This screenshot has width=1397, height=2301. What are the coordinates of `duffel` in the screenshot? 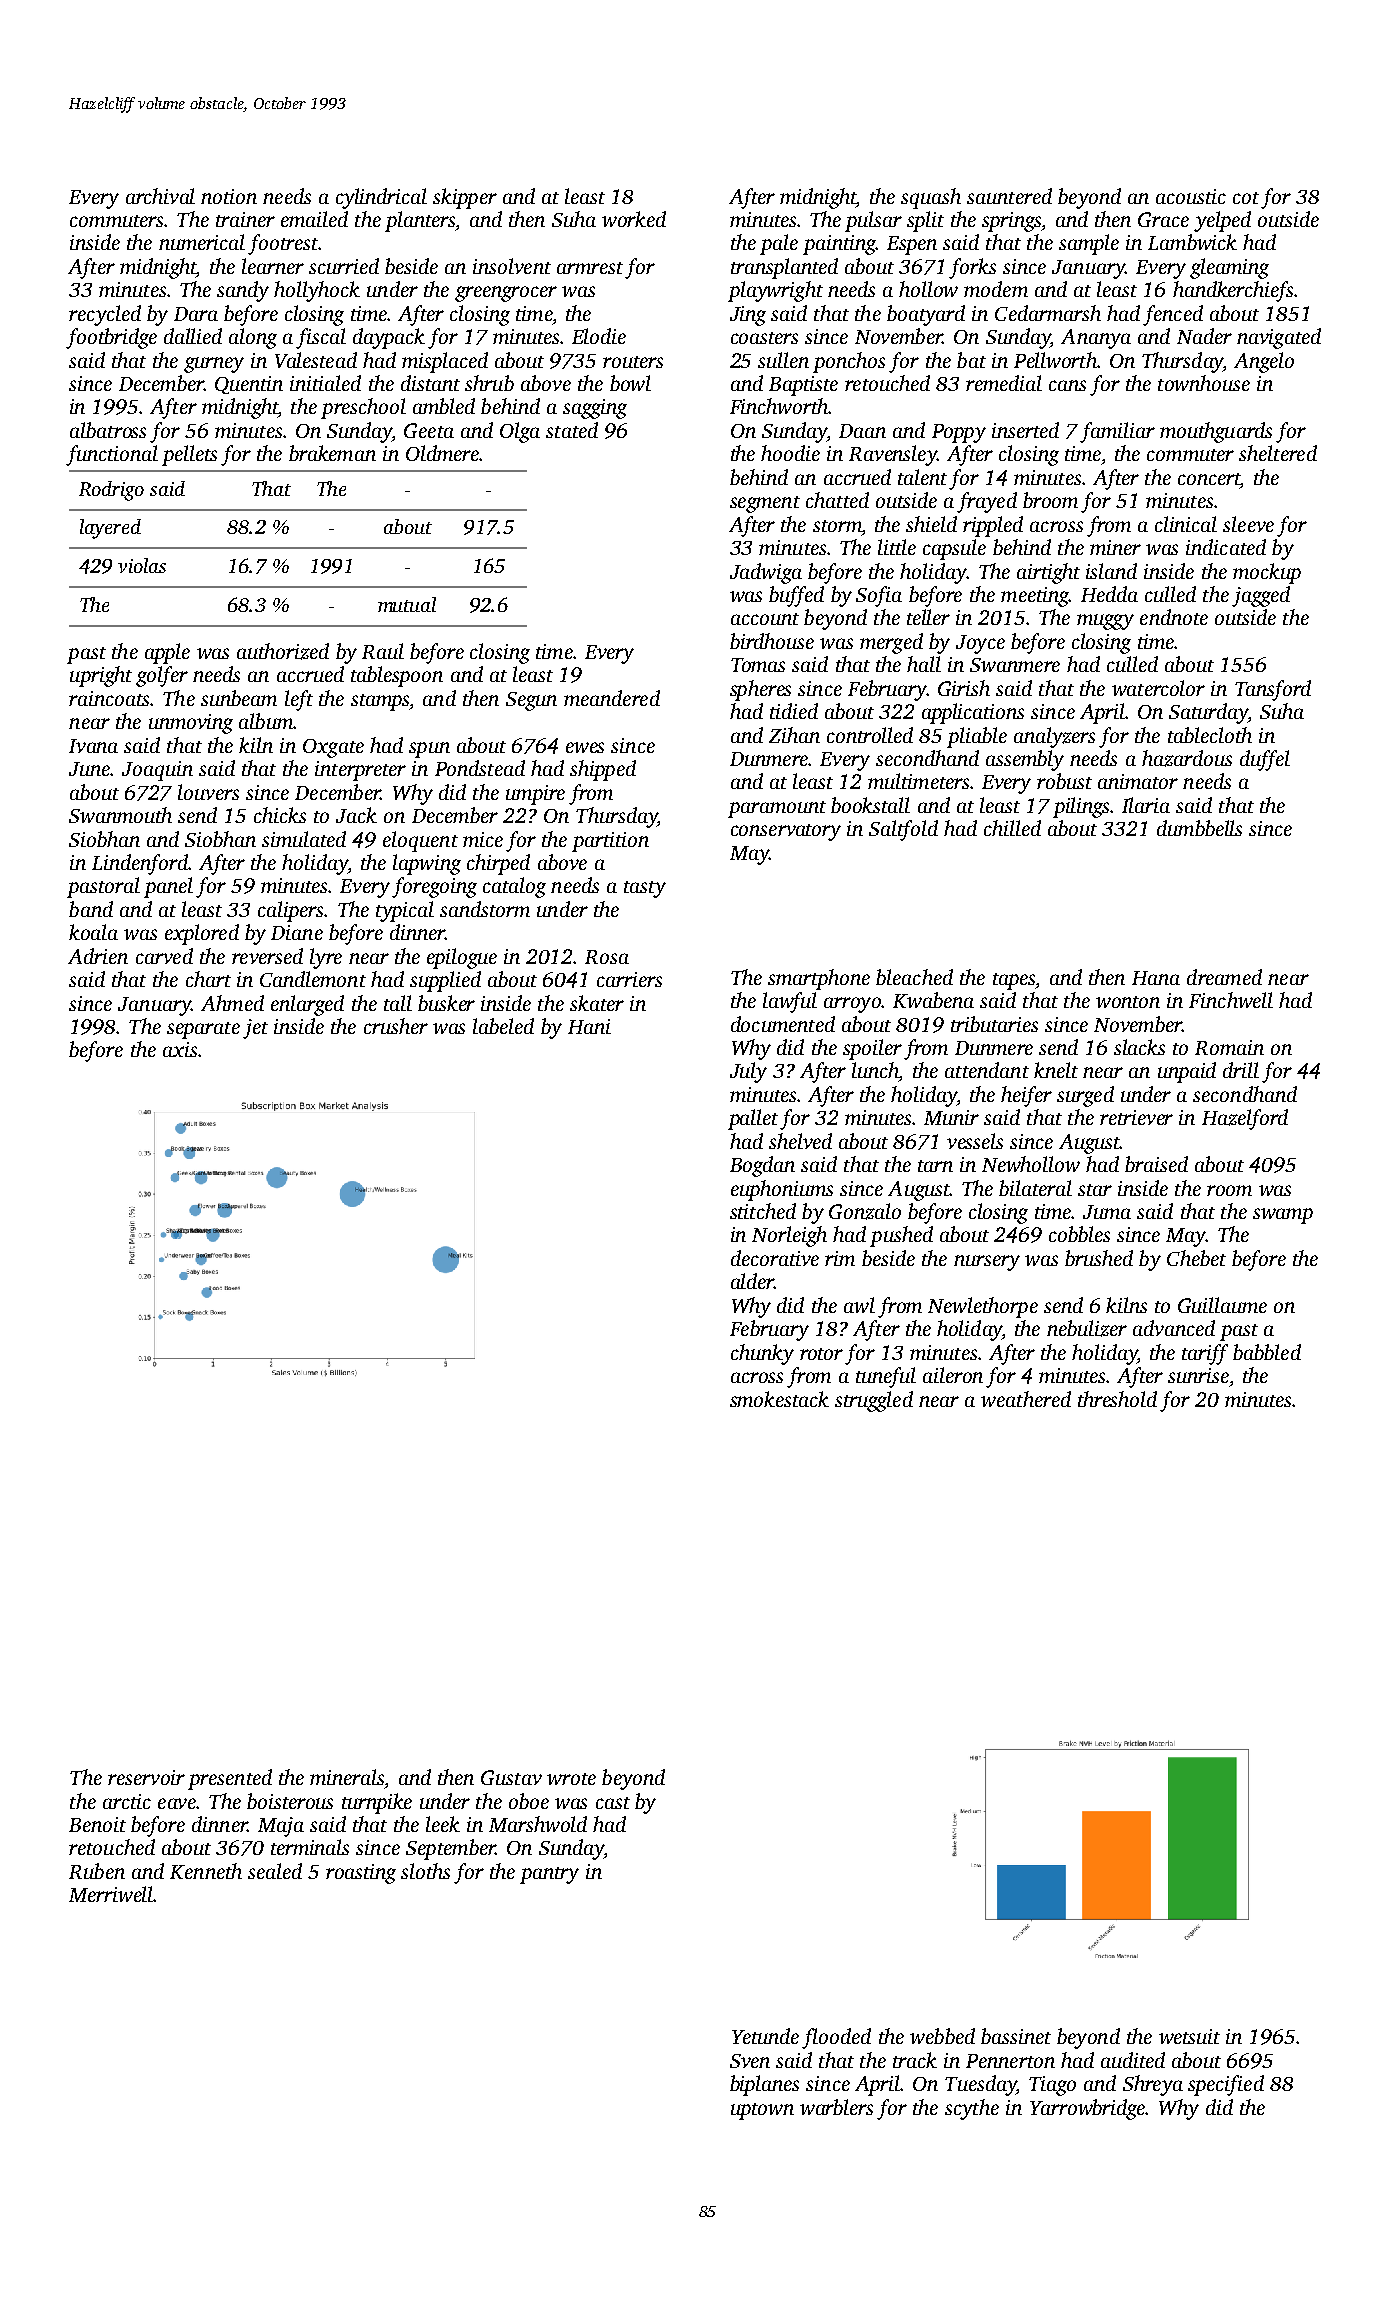 It's located at (1265, 760).
